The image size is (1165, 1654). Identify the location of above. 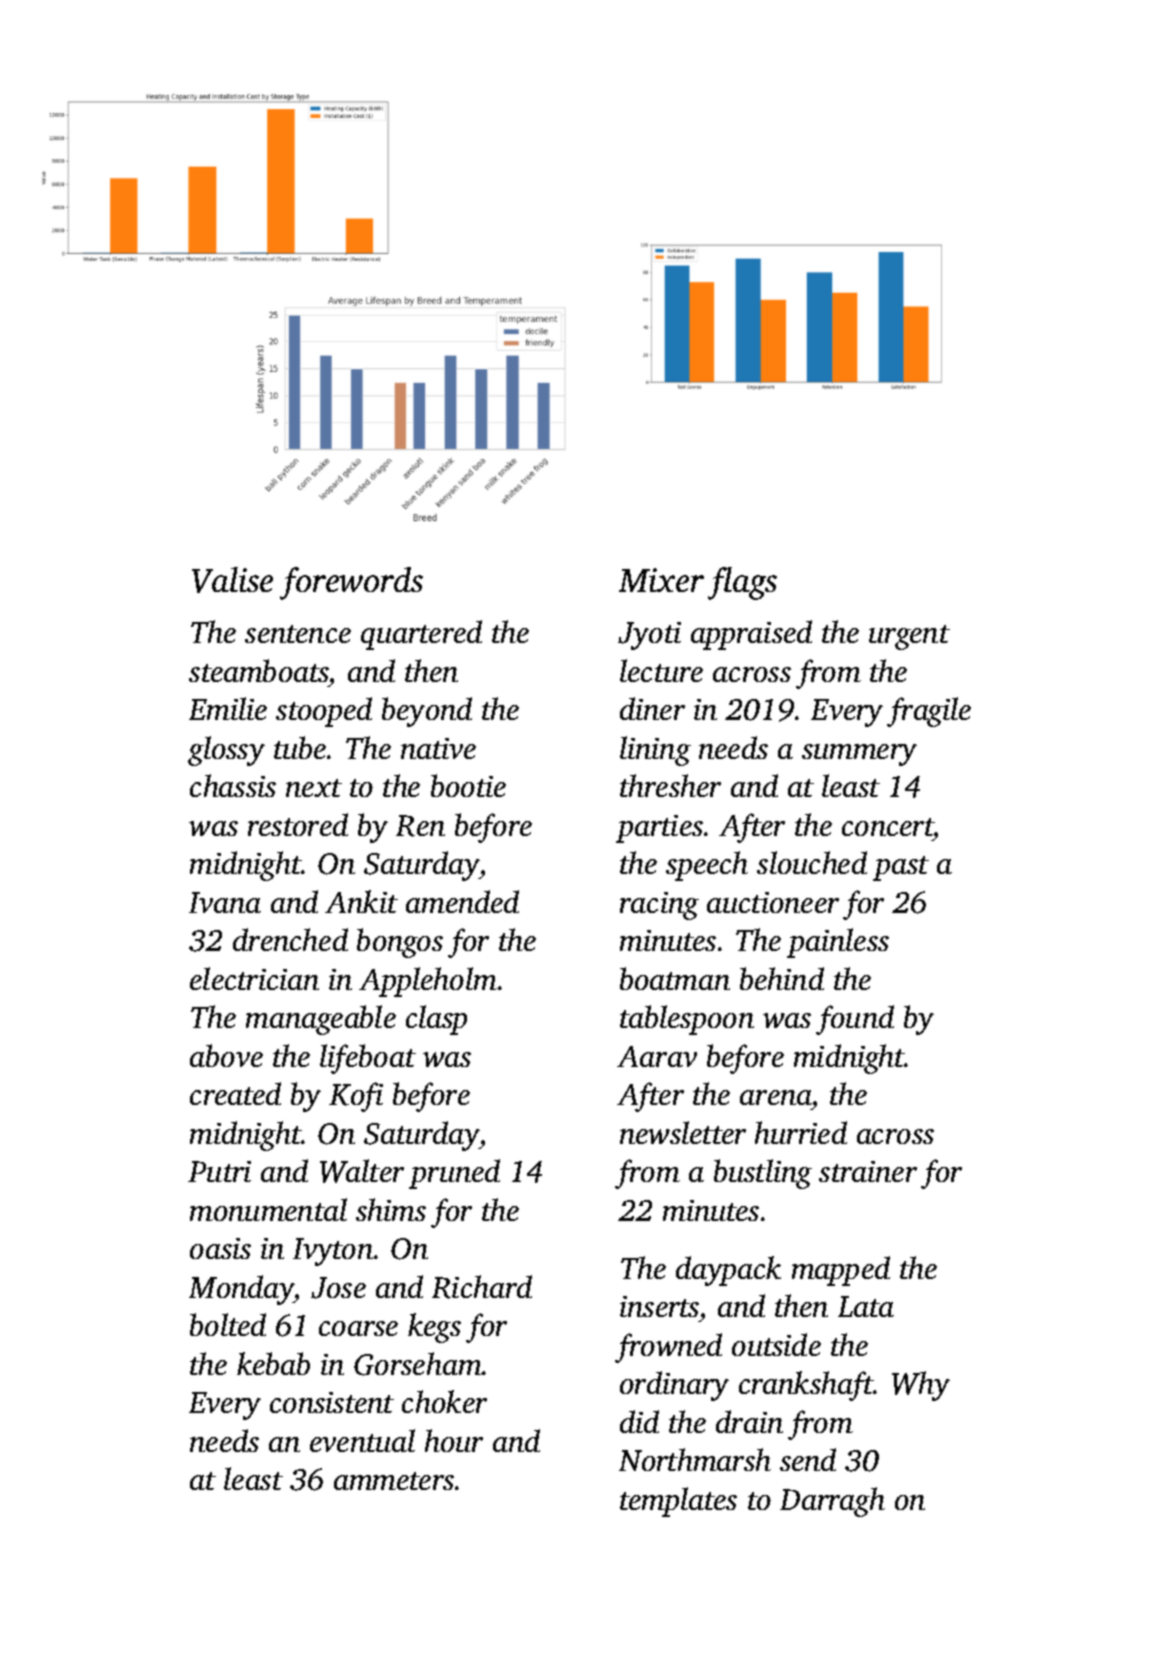
(226, 1055).
